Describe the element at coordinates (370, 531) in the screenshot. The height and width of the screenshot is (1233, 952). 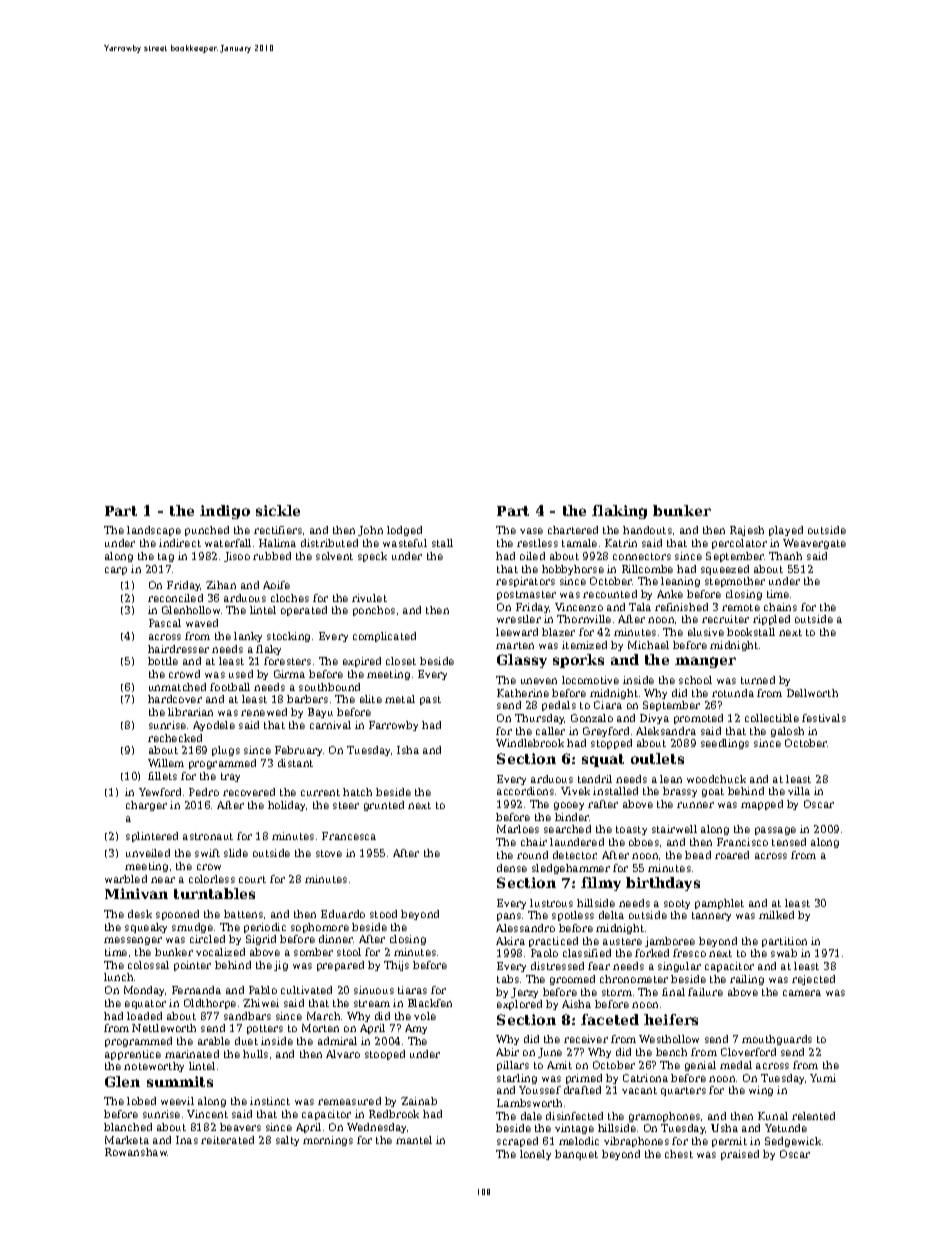
I see `John` at that location.
